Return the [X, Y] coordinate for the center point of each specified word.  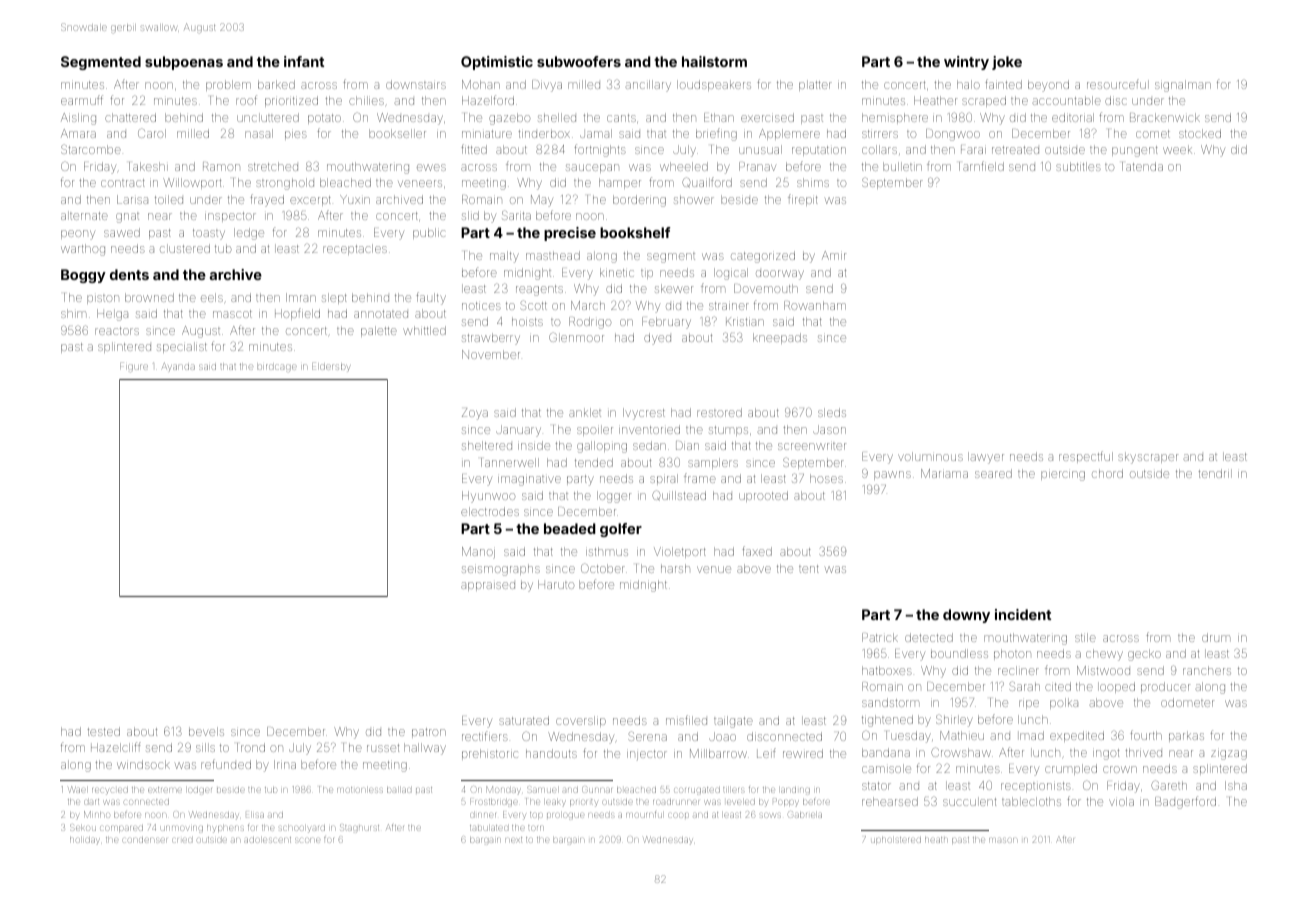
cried [182, 840]
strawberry [491, 339]
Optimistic [497, 63]
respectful [1086, 457]
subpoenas [184, 63]
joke [1007, 63]
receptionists [1036, 786]
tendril [1215, 473]
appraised [488, 586]
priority [583, 803]
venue [714, 569]
